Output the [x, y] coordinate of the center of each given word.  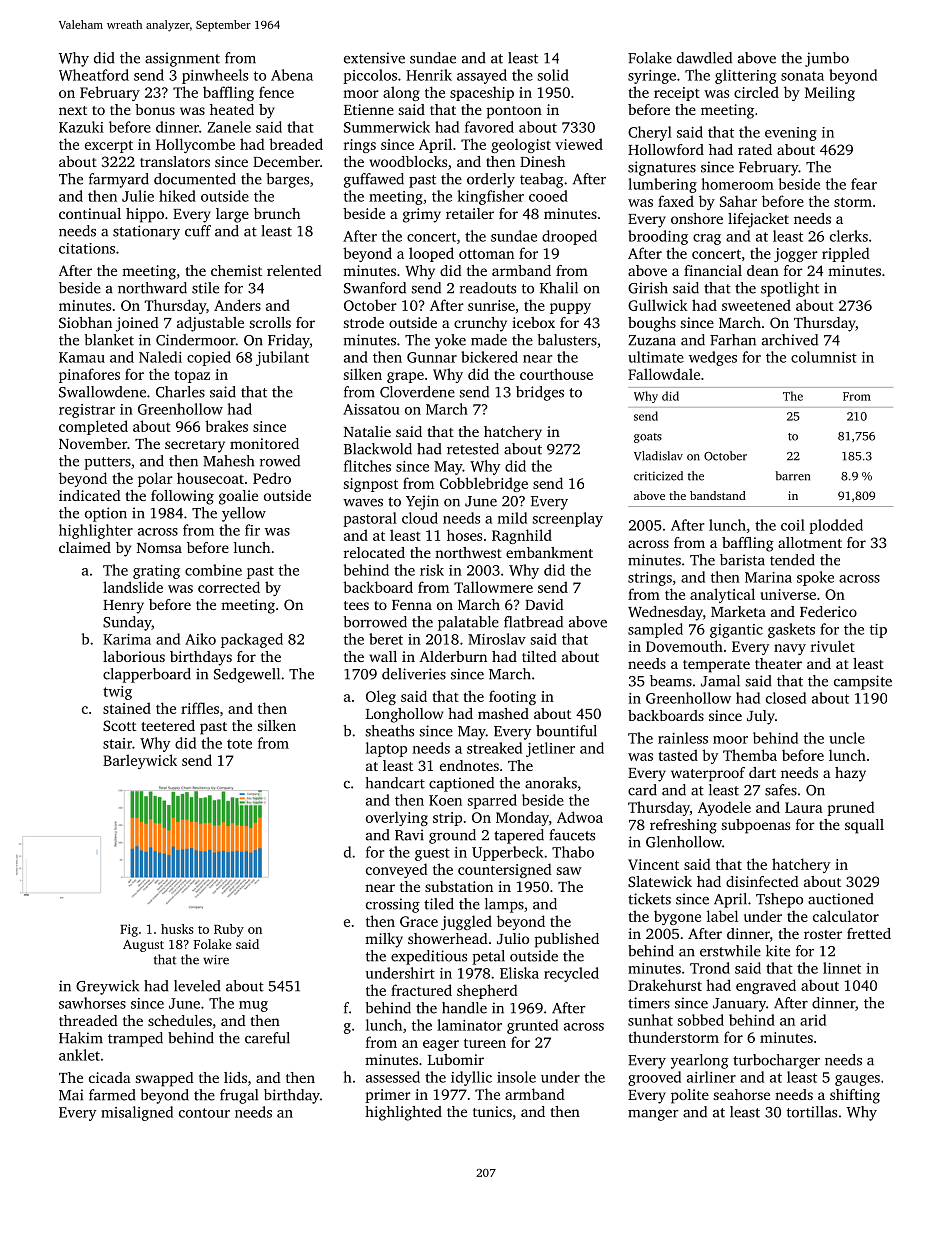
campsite [863, 682]
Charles [180, 392]
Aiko [200, 639]
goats [648, 438]
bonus [155, 109]
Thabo [573, 852]
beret [386, 639]
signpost [371, 485]
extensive [374, 58]
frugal [239, 1096]
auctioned [840, 899]
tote [239, 744]
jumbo [827, 59]
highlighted [403, 1113]
